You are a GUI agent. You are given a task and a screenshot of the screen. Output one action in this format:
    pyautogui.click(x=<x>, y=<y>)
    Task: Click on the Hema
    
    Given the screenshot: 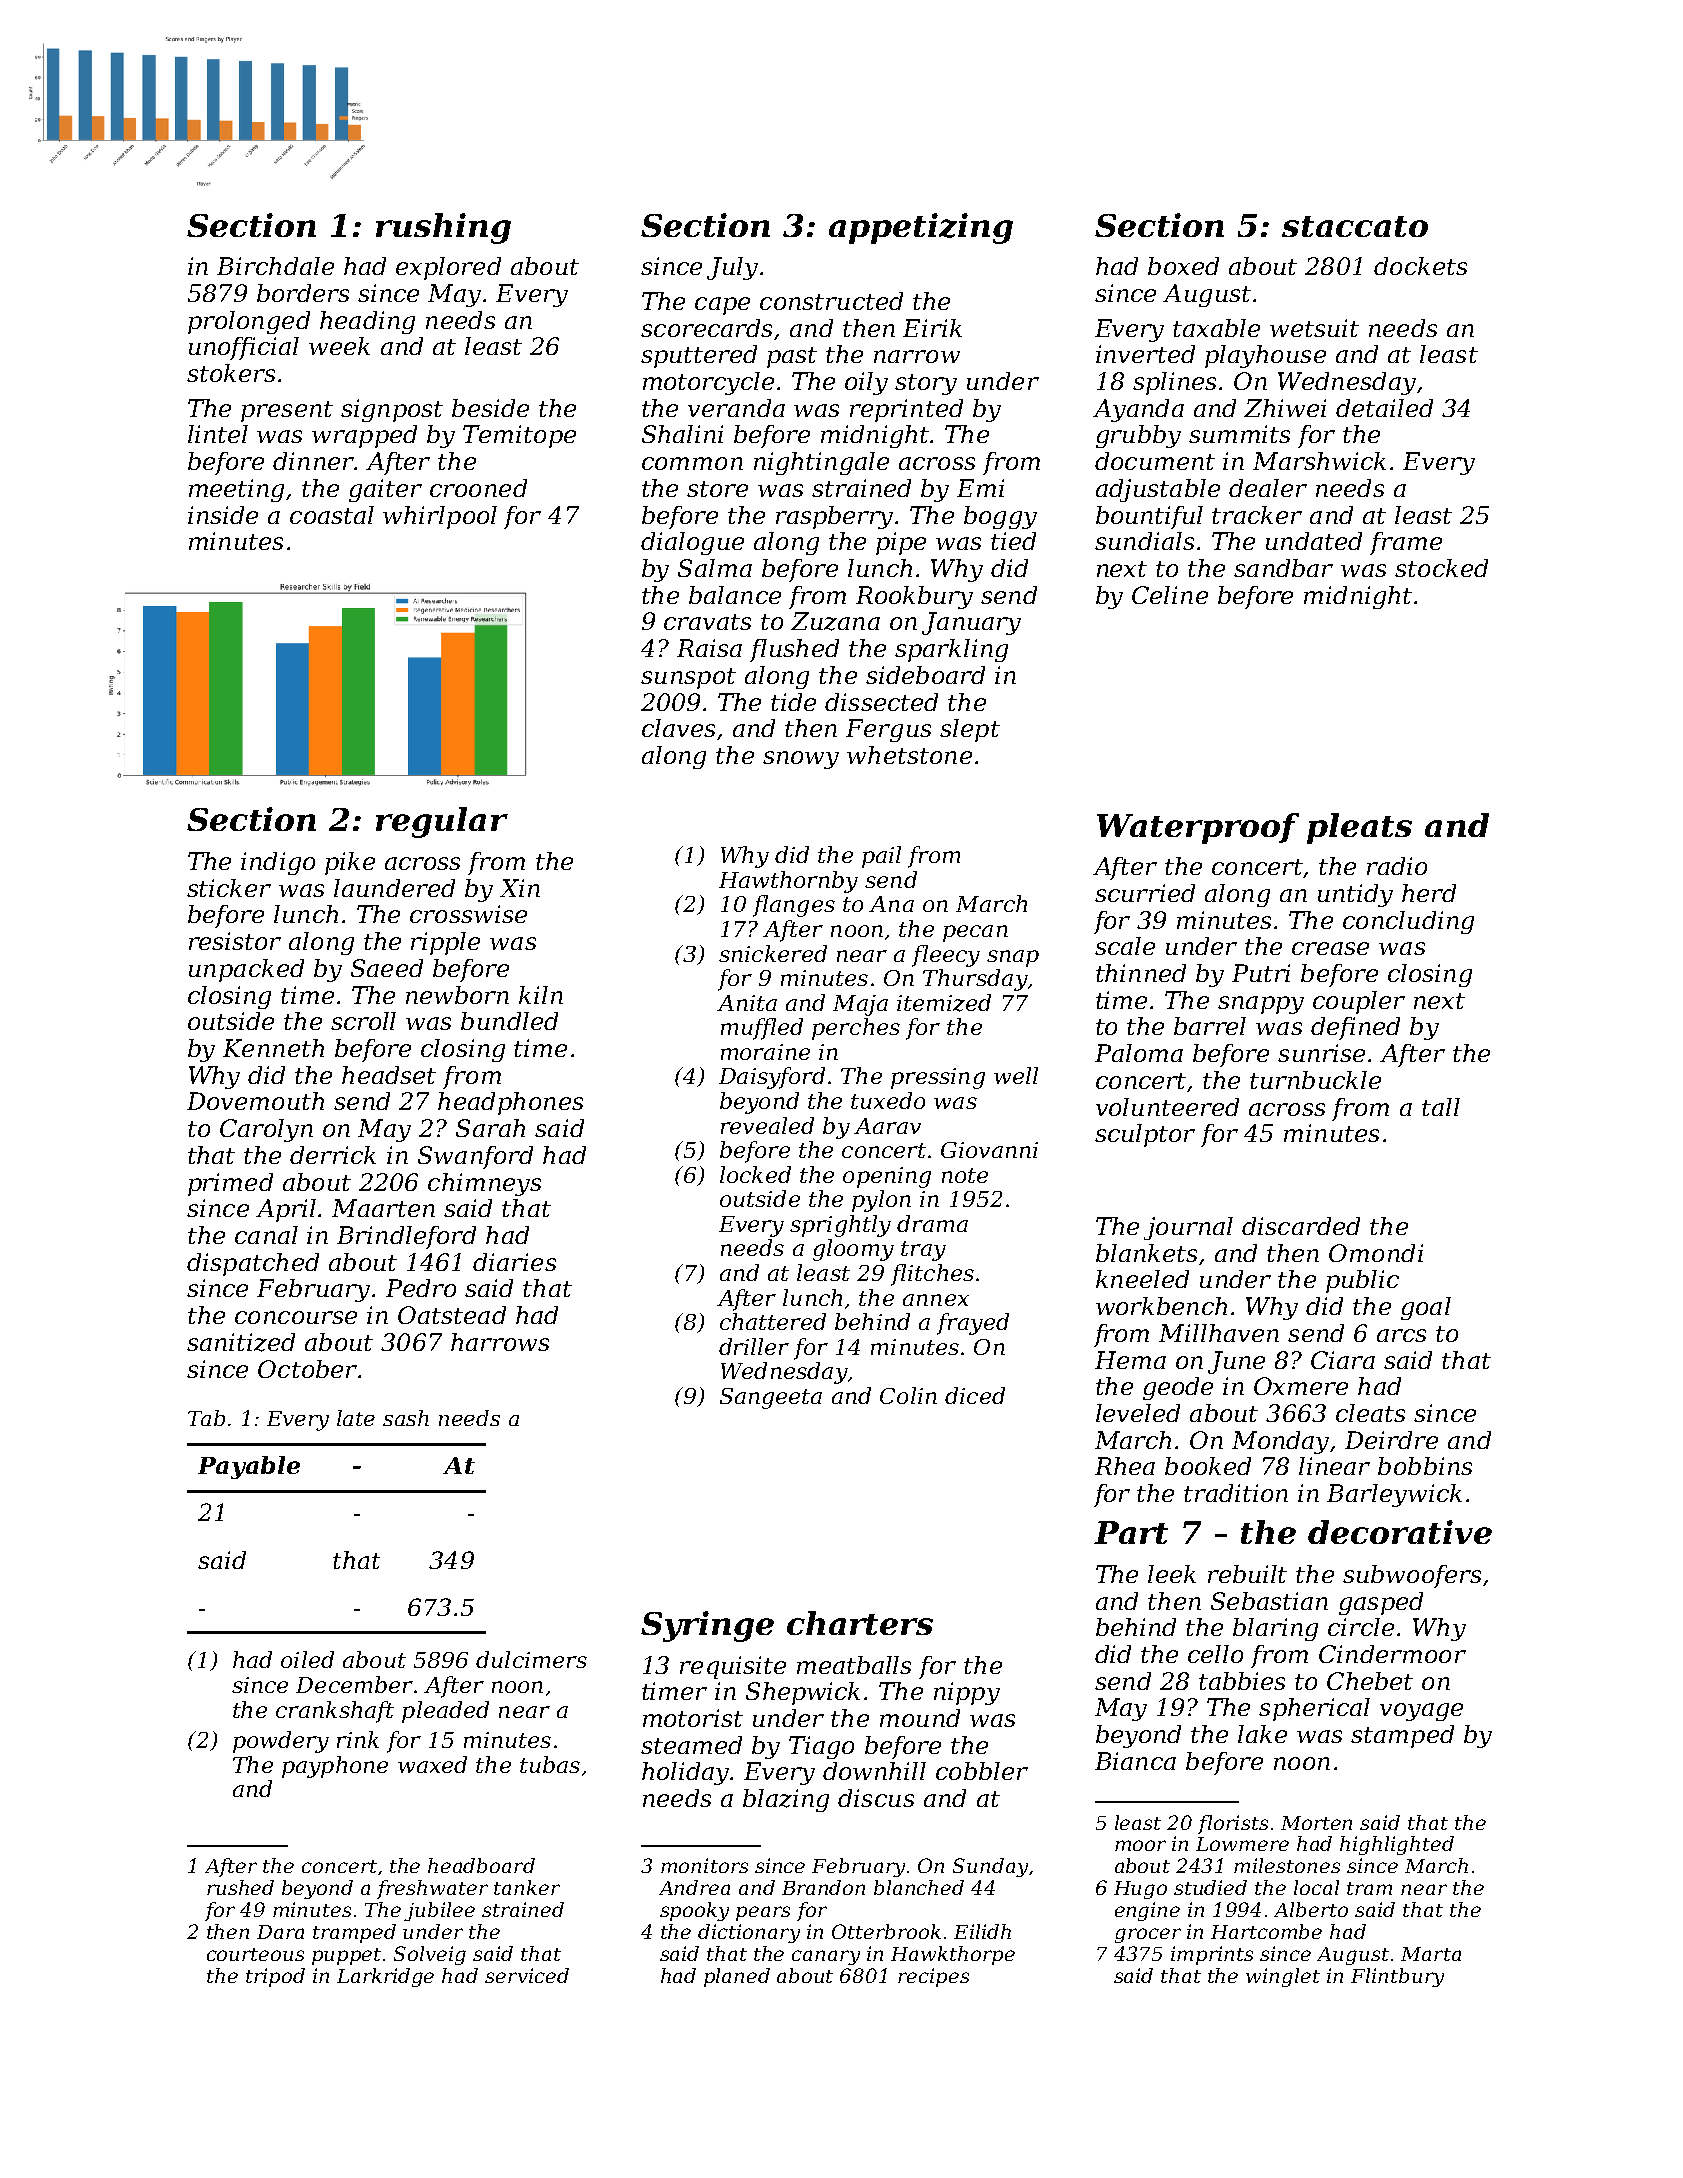 What is the action you would take?
    pyautogui.click(x=1130, y=1360)
